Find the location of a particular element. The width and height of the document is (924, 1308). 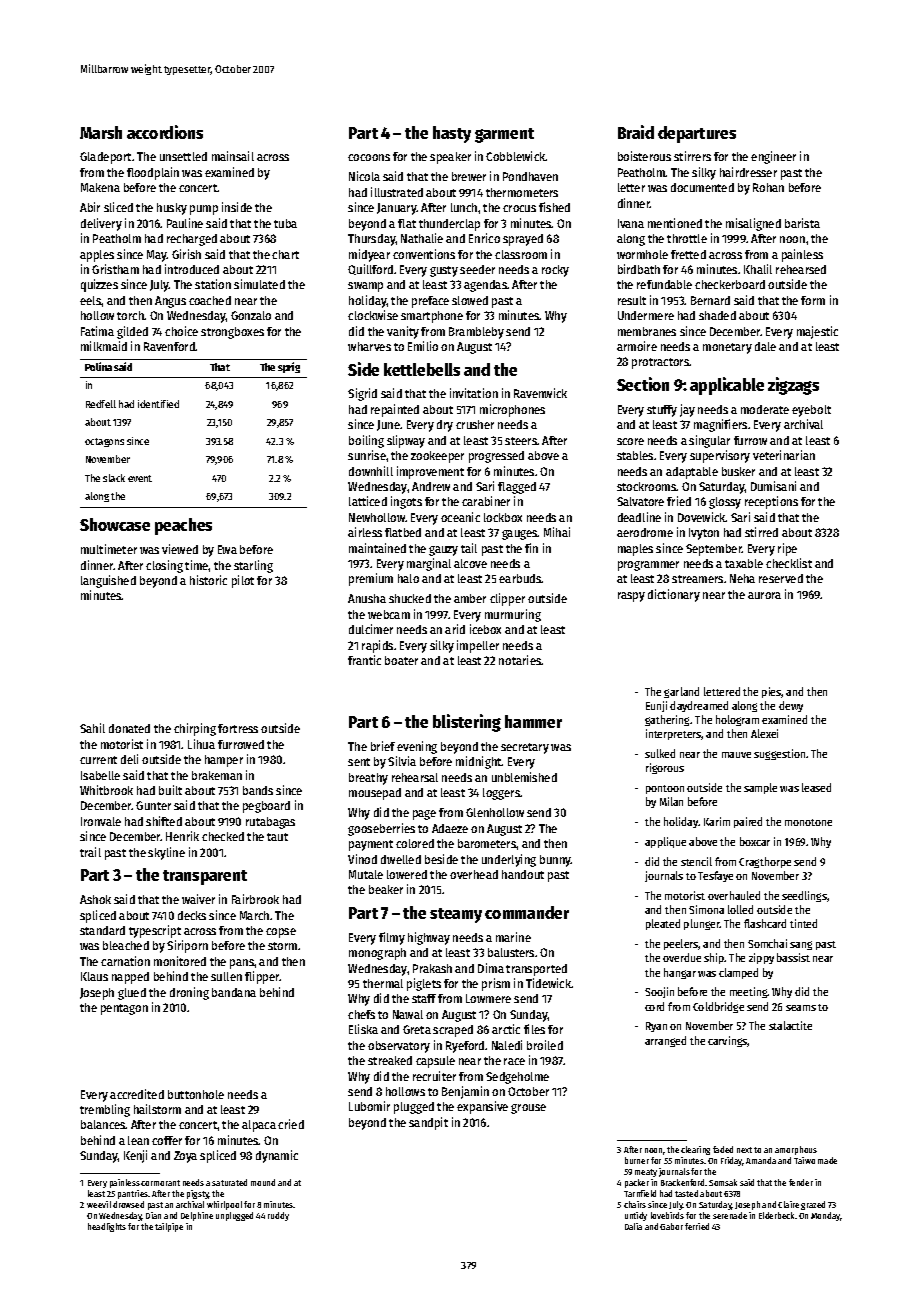

cocoons is located at coordinates (369, 157).
